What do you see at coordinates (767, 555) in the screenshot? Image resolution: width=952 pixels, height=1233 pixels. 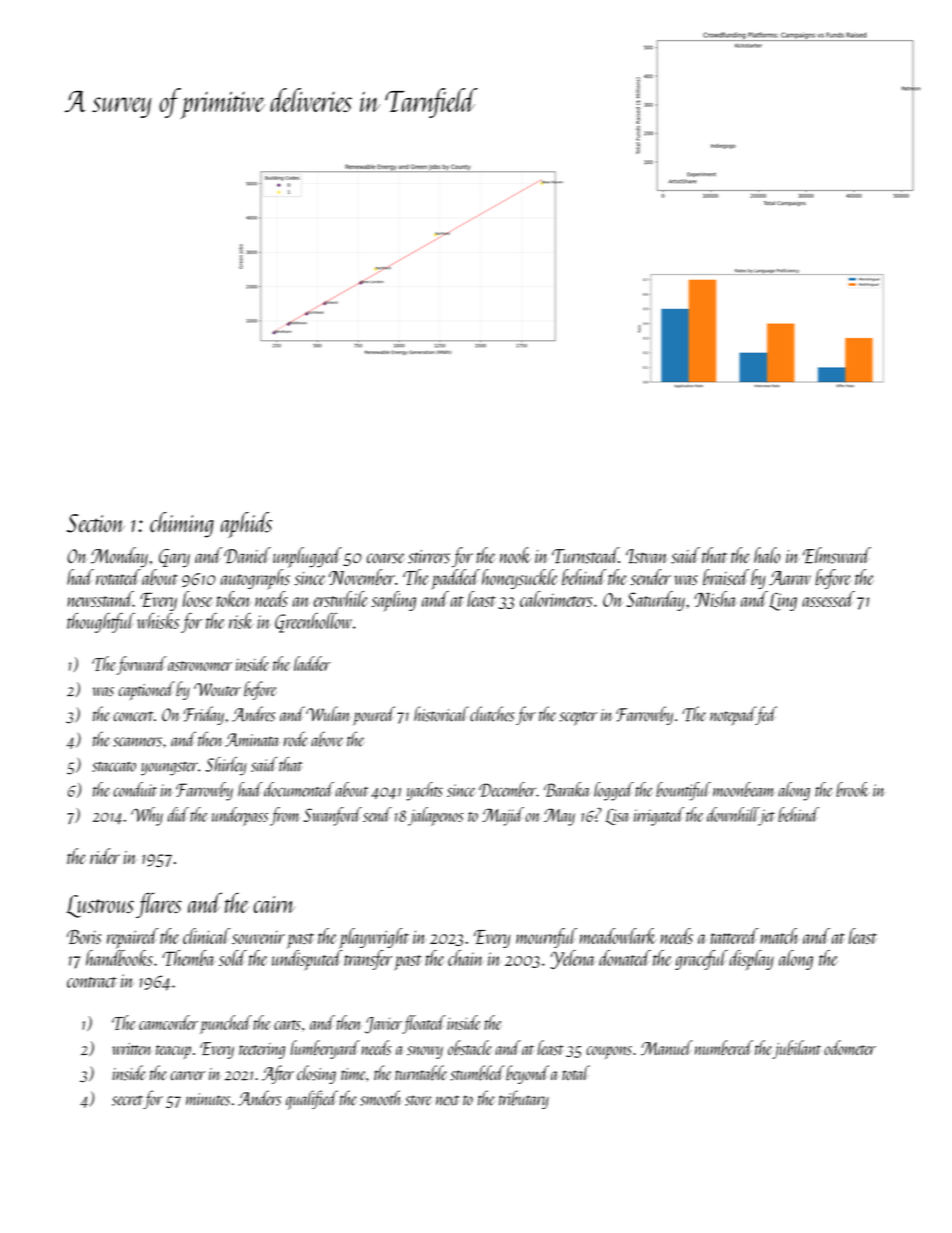 I see `halo` at bounding box center [767, 555].
